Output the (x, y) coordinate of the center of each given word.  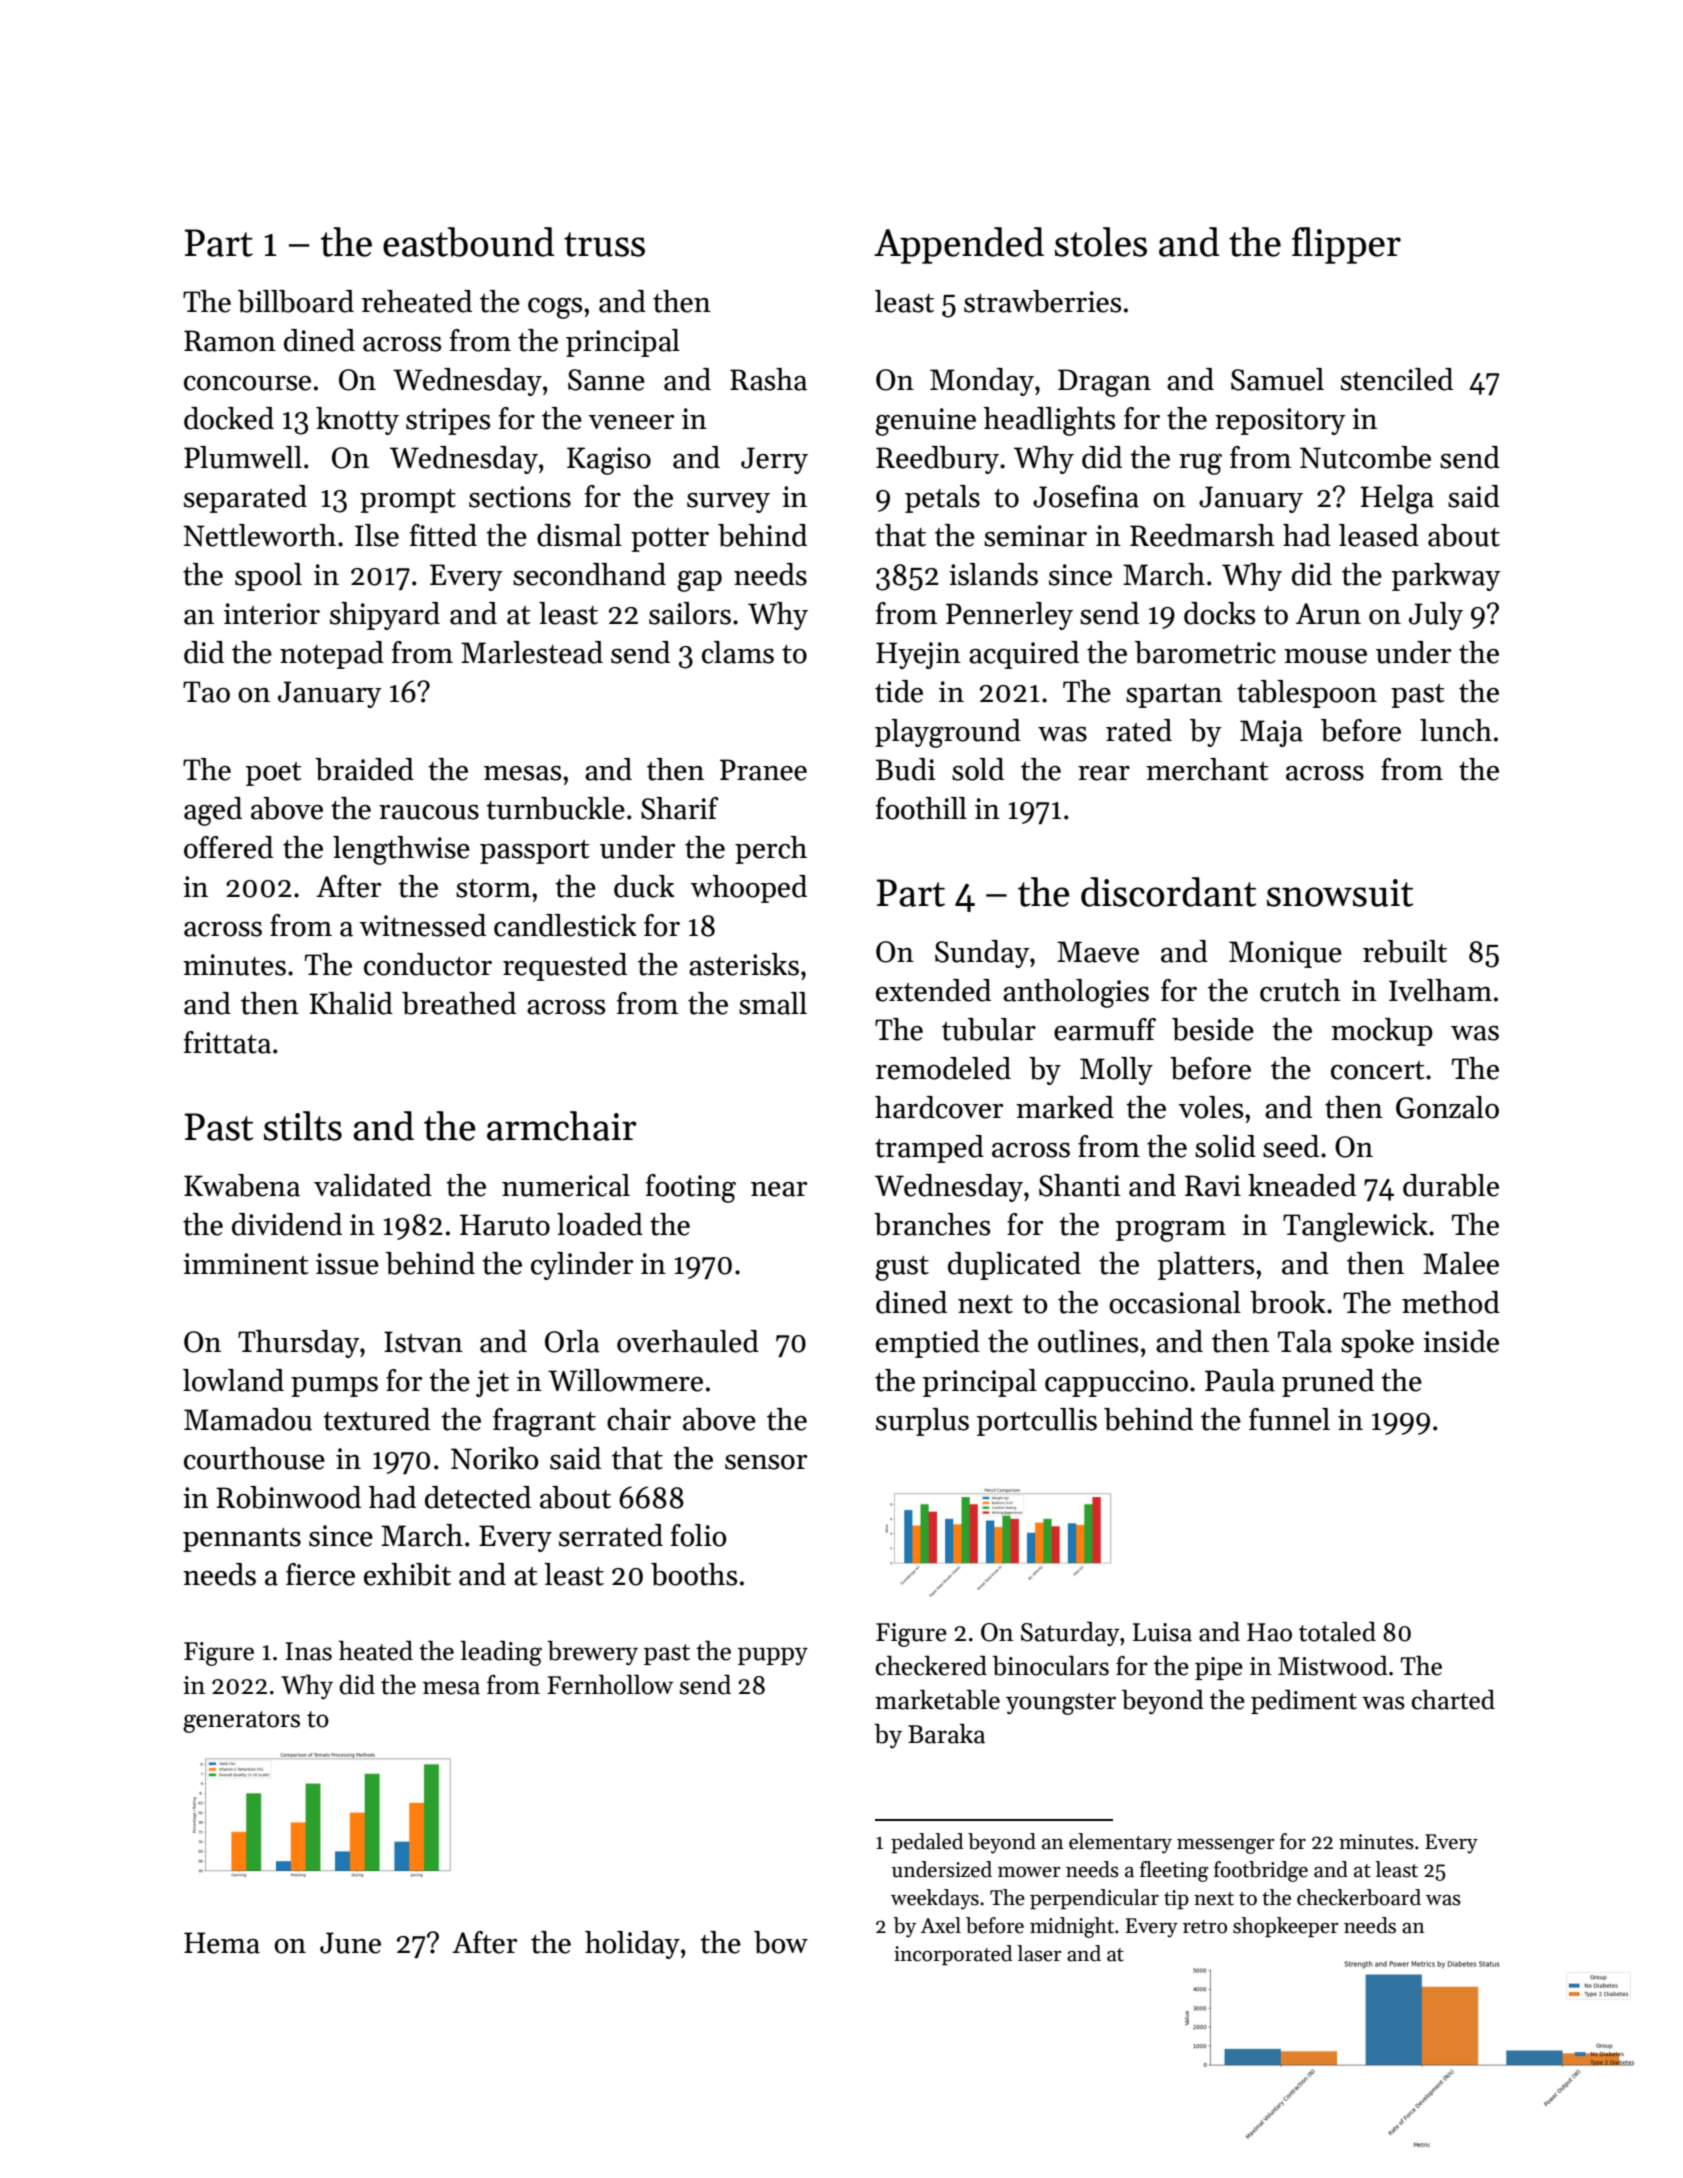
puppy (773, 1656)
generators (241, 1722)
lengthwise (401, 850)
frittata (227, 1042)
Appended (959, 245)
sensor (766, 1462)
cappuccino (1116, 1383)
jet (492, 1383)
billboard (296, 301)
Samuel (1277, 379)
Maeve (1098, 952)
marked (1065, 1107)
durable (1451, 1185)
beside (1213, 1029)
